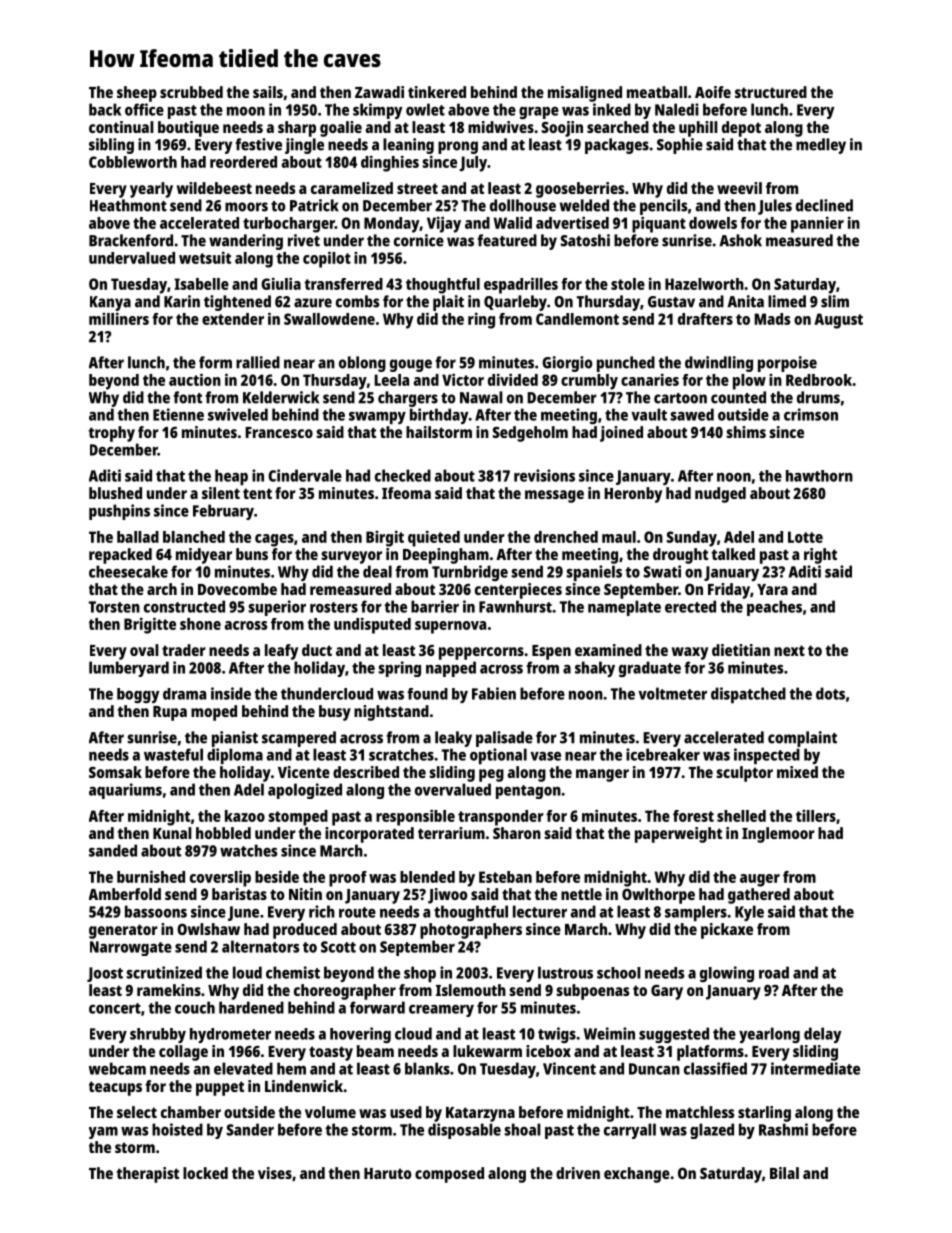 The height and width of the image is (1233, 952). I want to click on structured, so click(771, 92).
